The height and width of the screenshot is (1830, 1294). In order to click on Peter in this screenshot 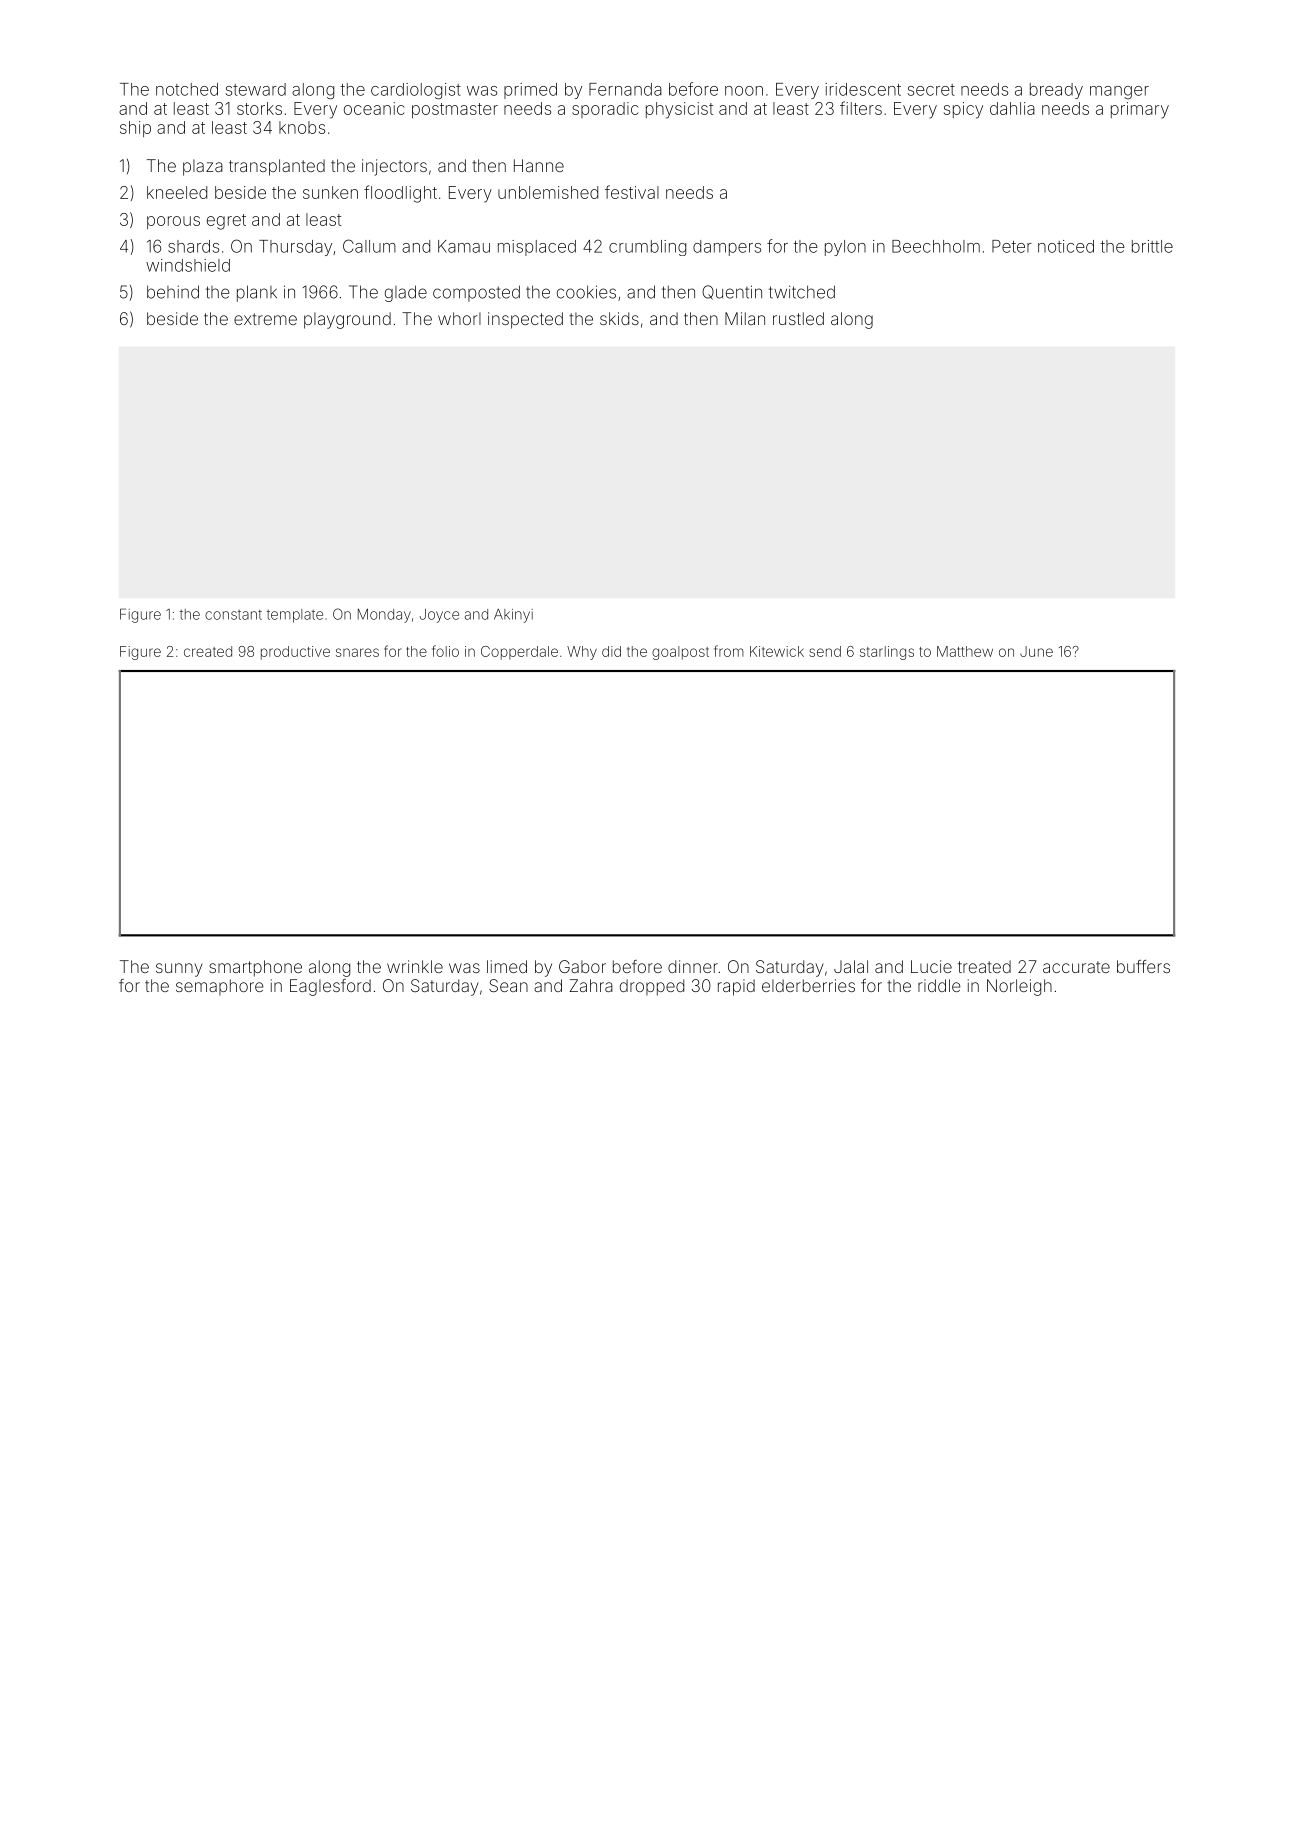, I will do `click(1012, 246)`.
